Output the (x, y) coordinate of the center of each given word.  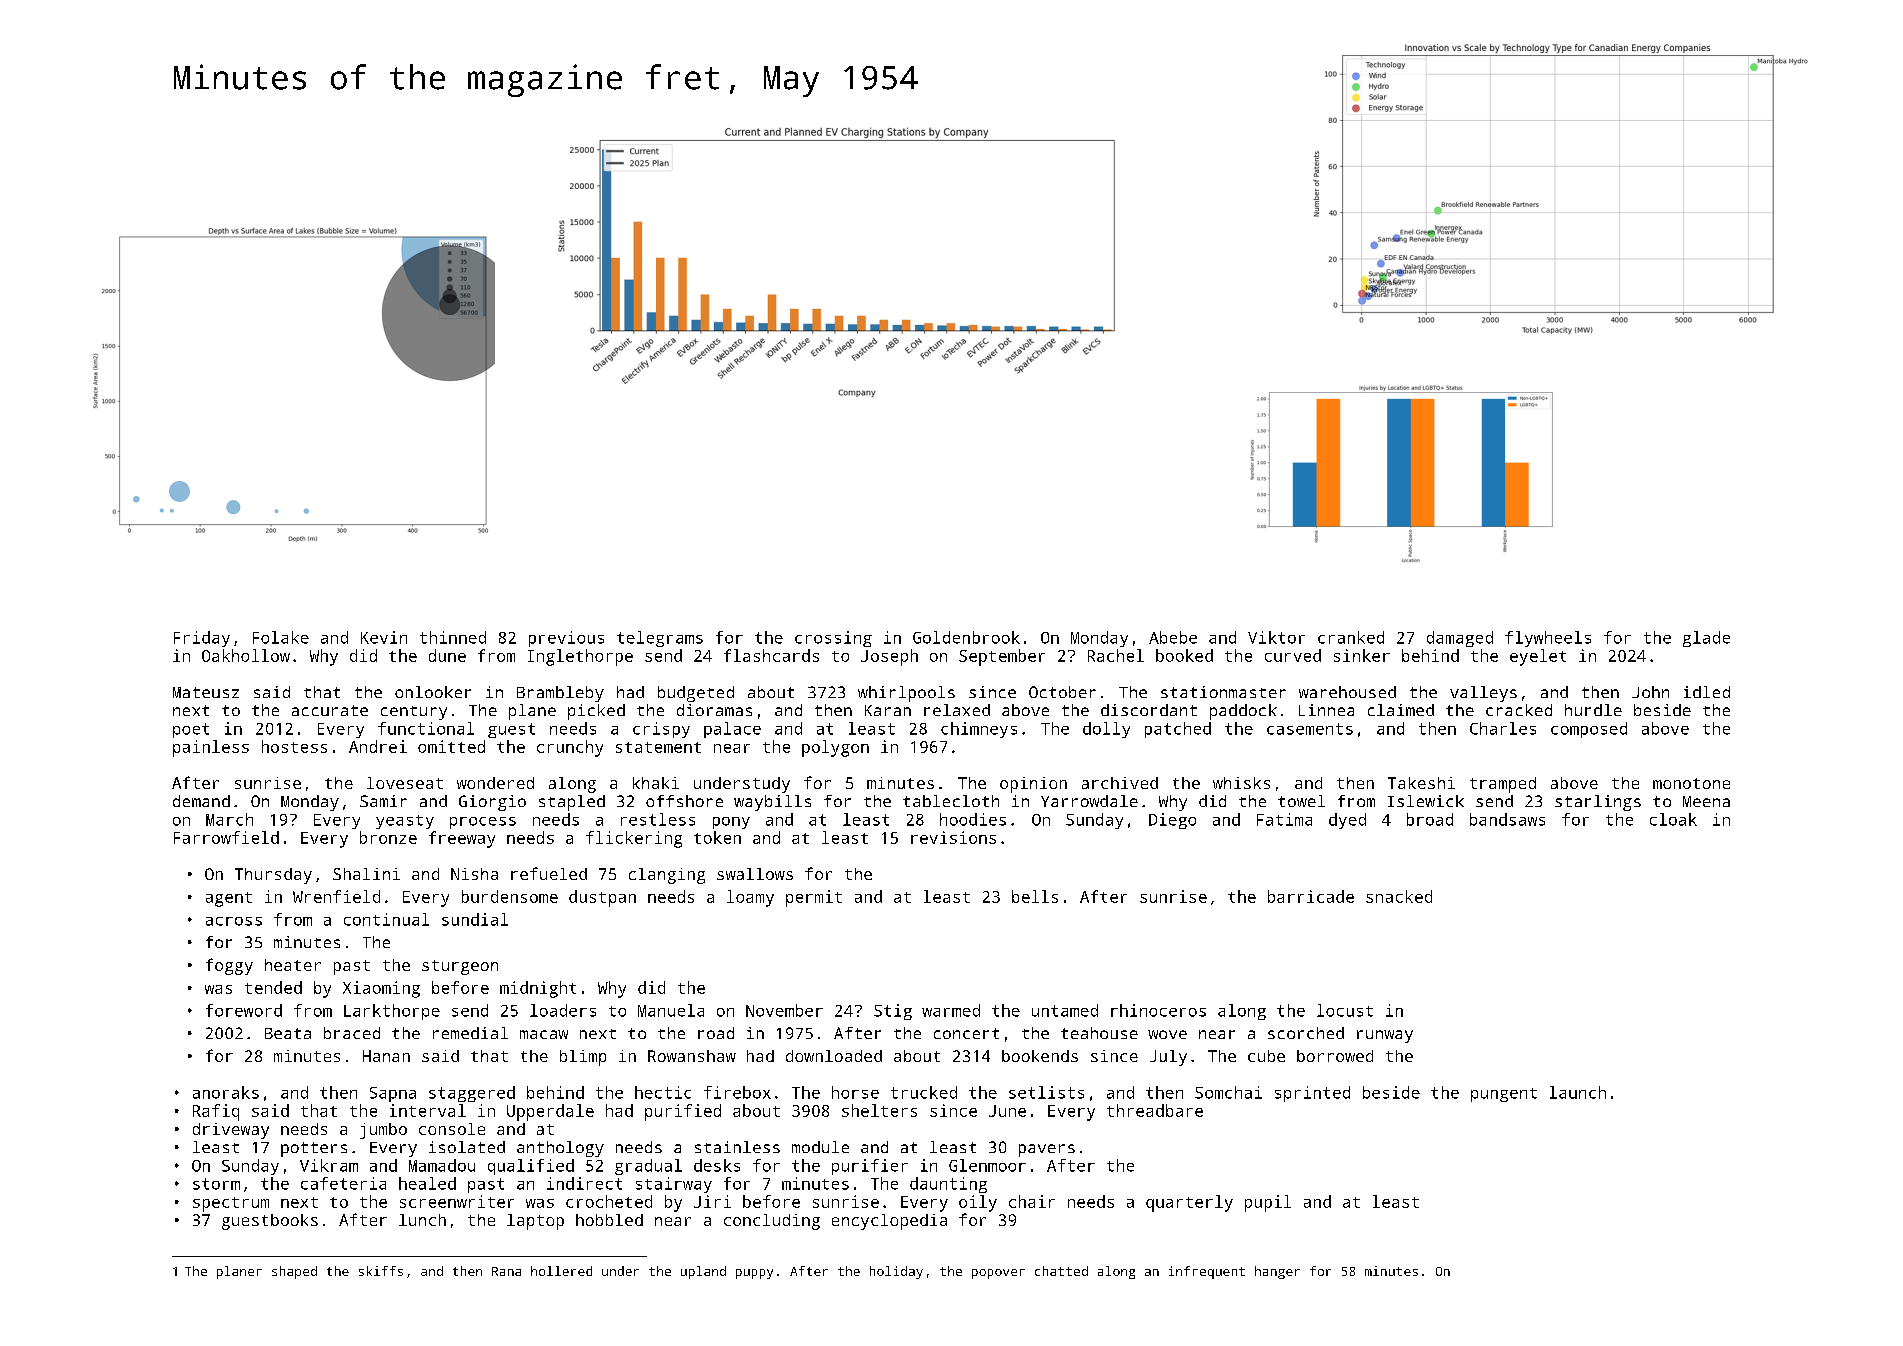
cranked (1351, 637)
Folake (281, 637)
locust (1345, 1010)
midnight (538, 989)
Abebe (1173, 637)
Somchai (1228, 1092)
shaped (294, 1272)
